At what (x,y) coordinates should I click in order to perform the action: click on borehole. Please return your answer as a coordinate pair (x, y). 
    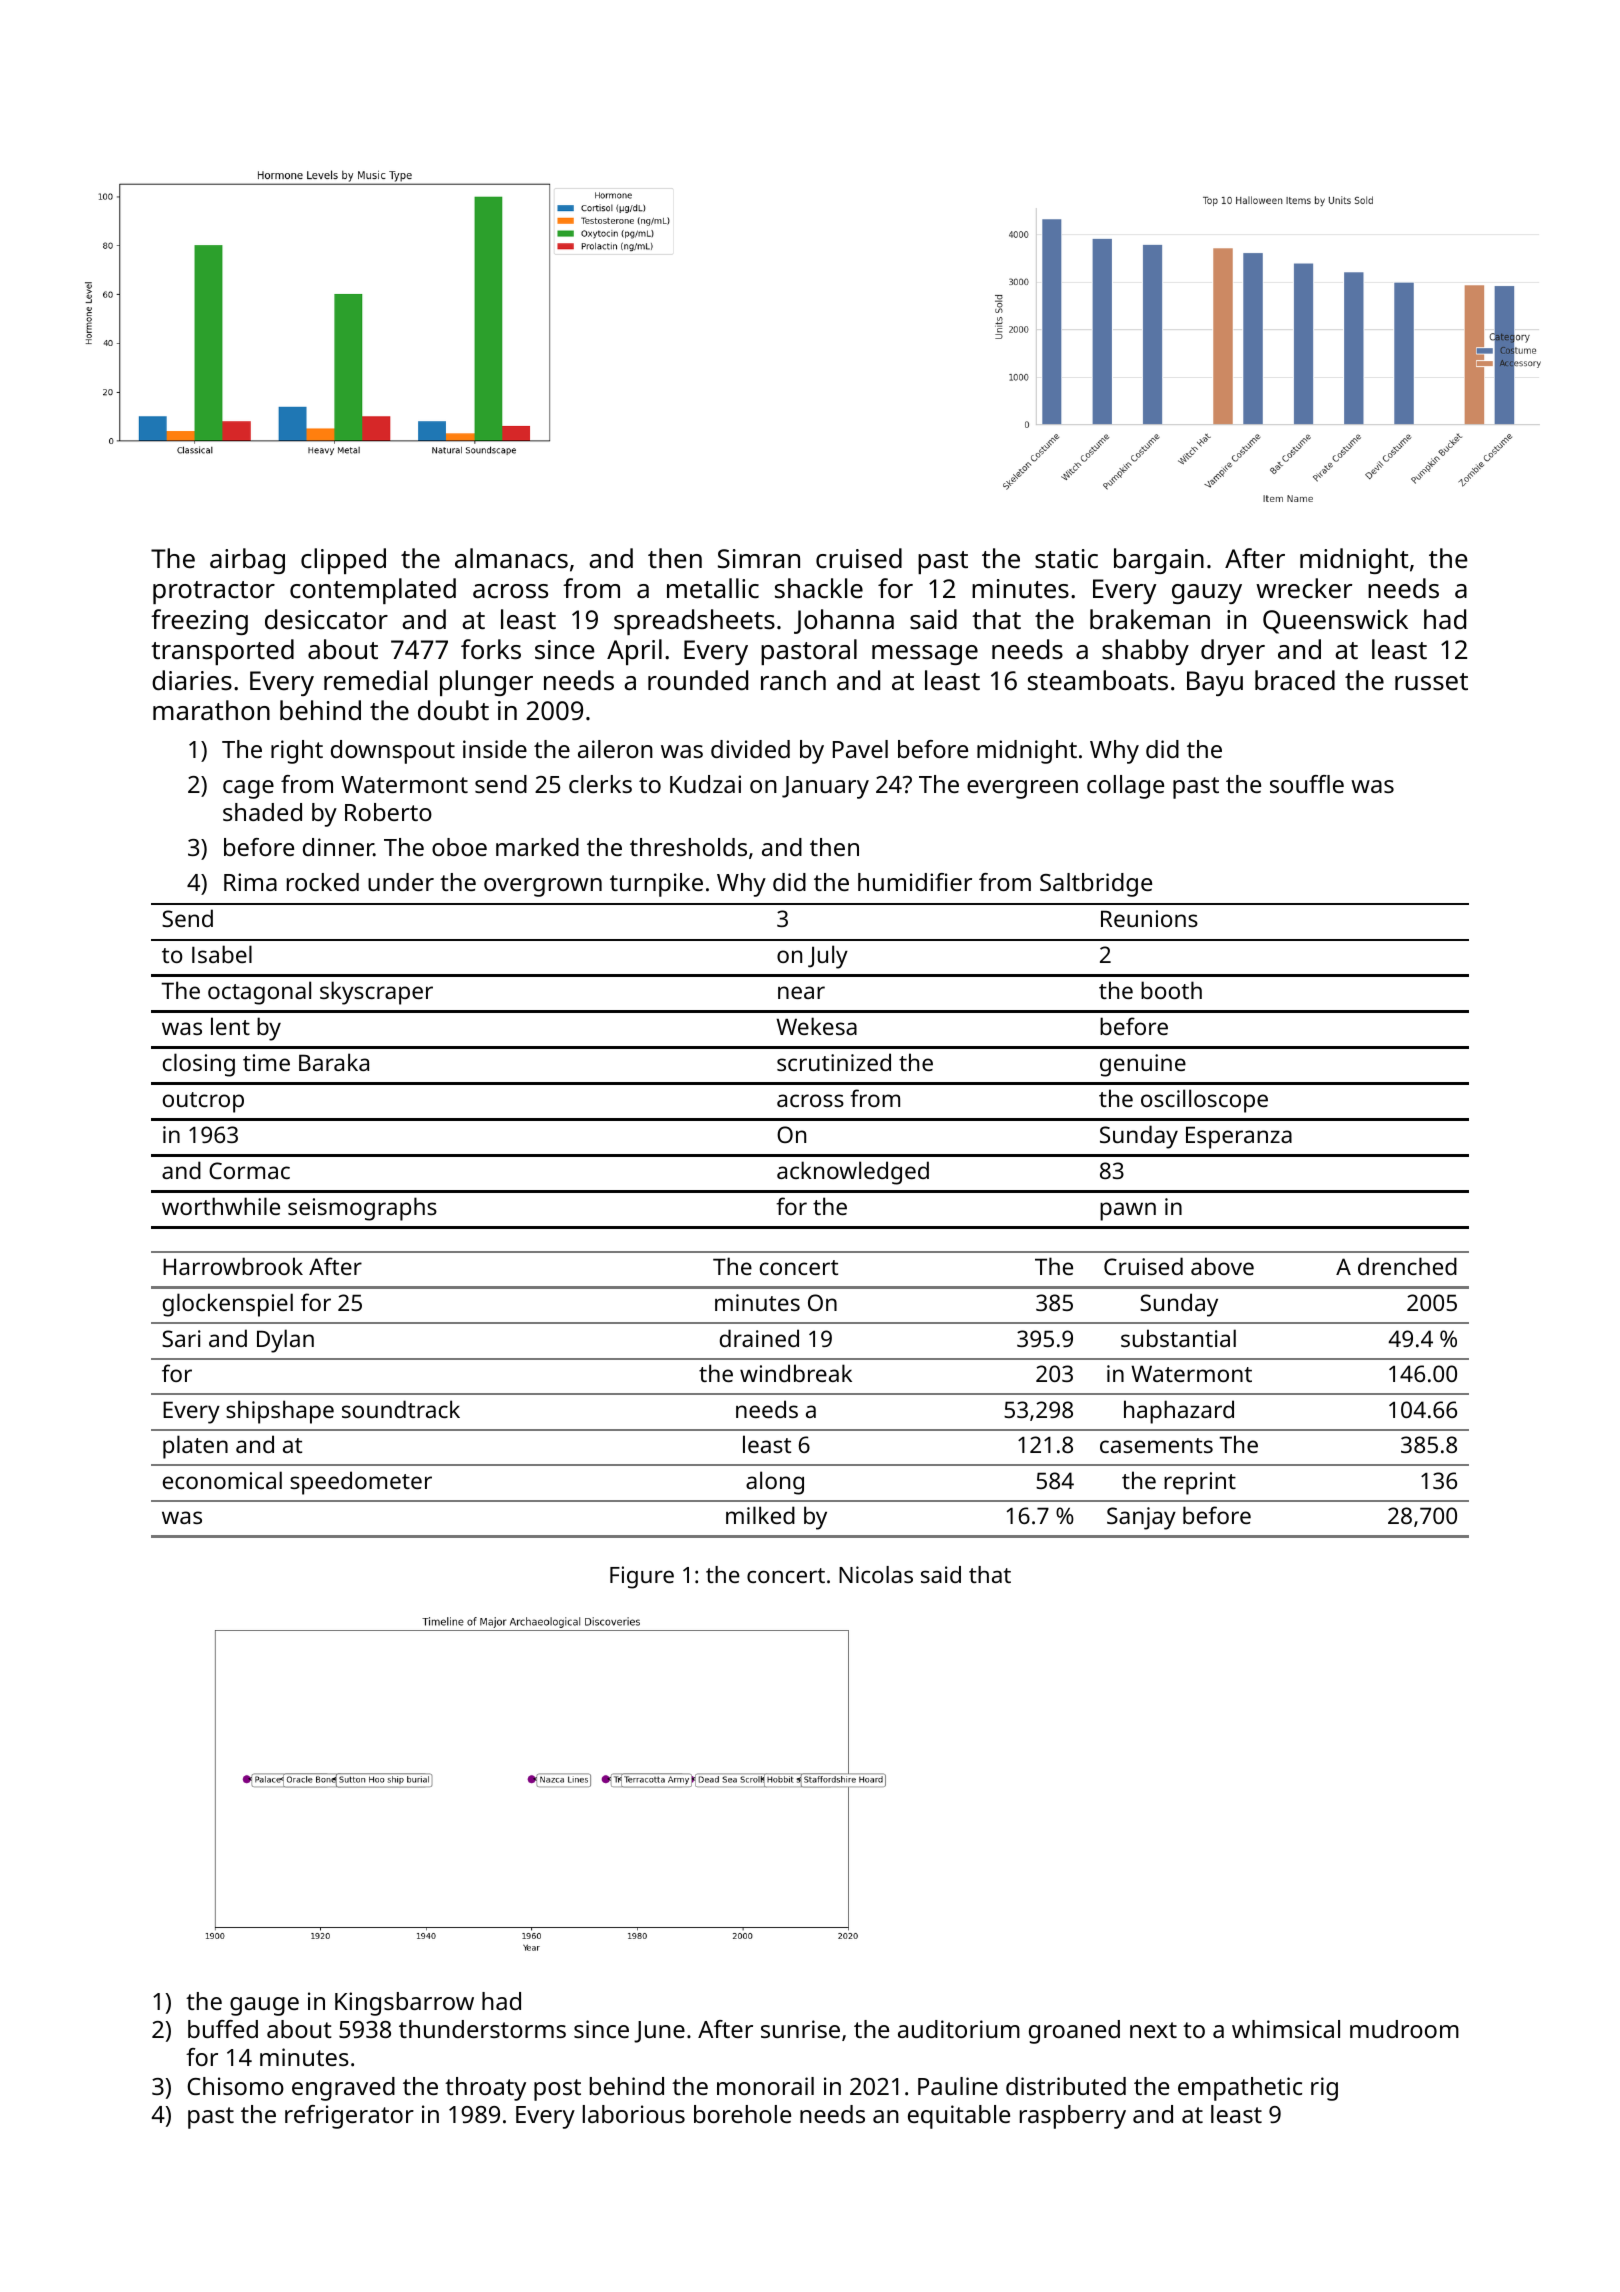
    Looking at the image, I should click on (742, 2114).
